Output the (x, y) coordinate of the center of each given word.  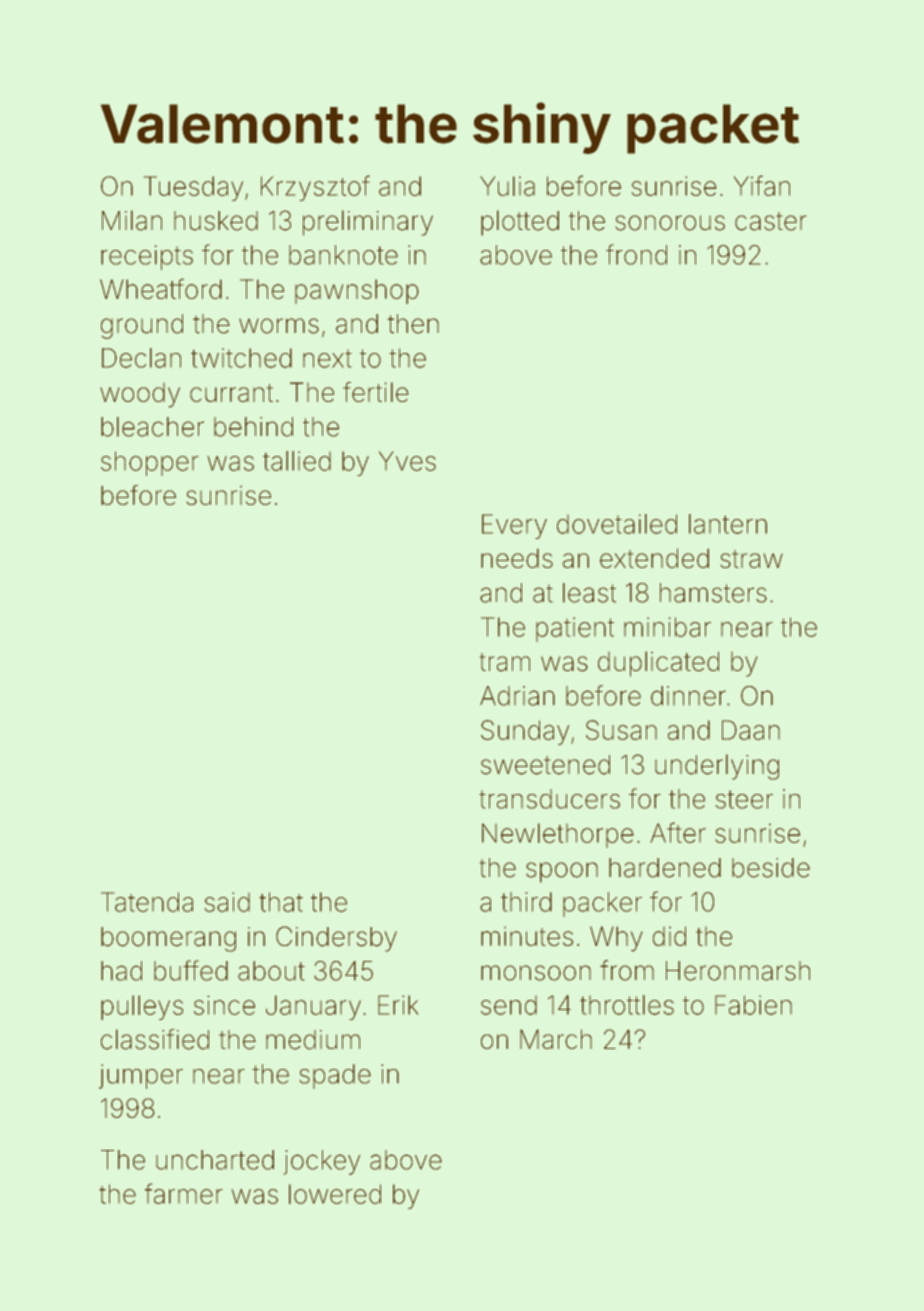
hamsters (713, 593)
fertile (375, 392)
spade (335, 1076)
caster (770, 221)
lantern (728, 524)
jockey (322, 1162)
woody (140, 395)
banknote (343, 255)
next (327, 359)
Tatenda (147, 902)
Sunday (525, 732)
